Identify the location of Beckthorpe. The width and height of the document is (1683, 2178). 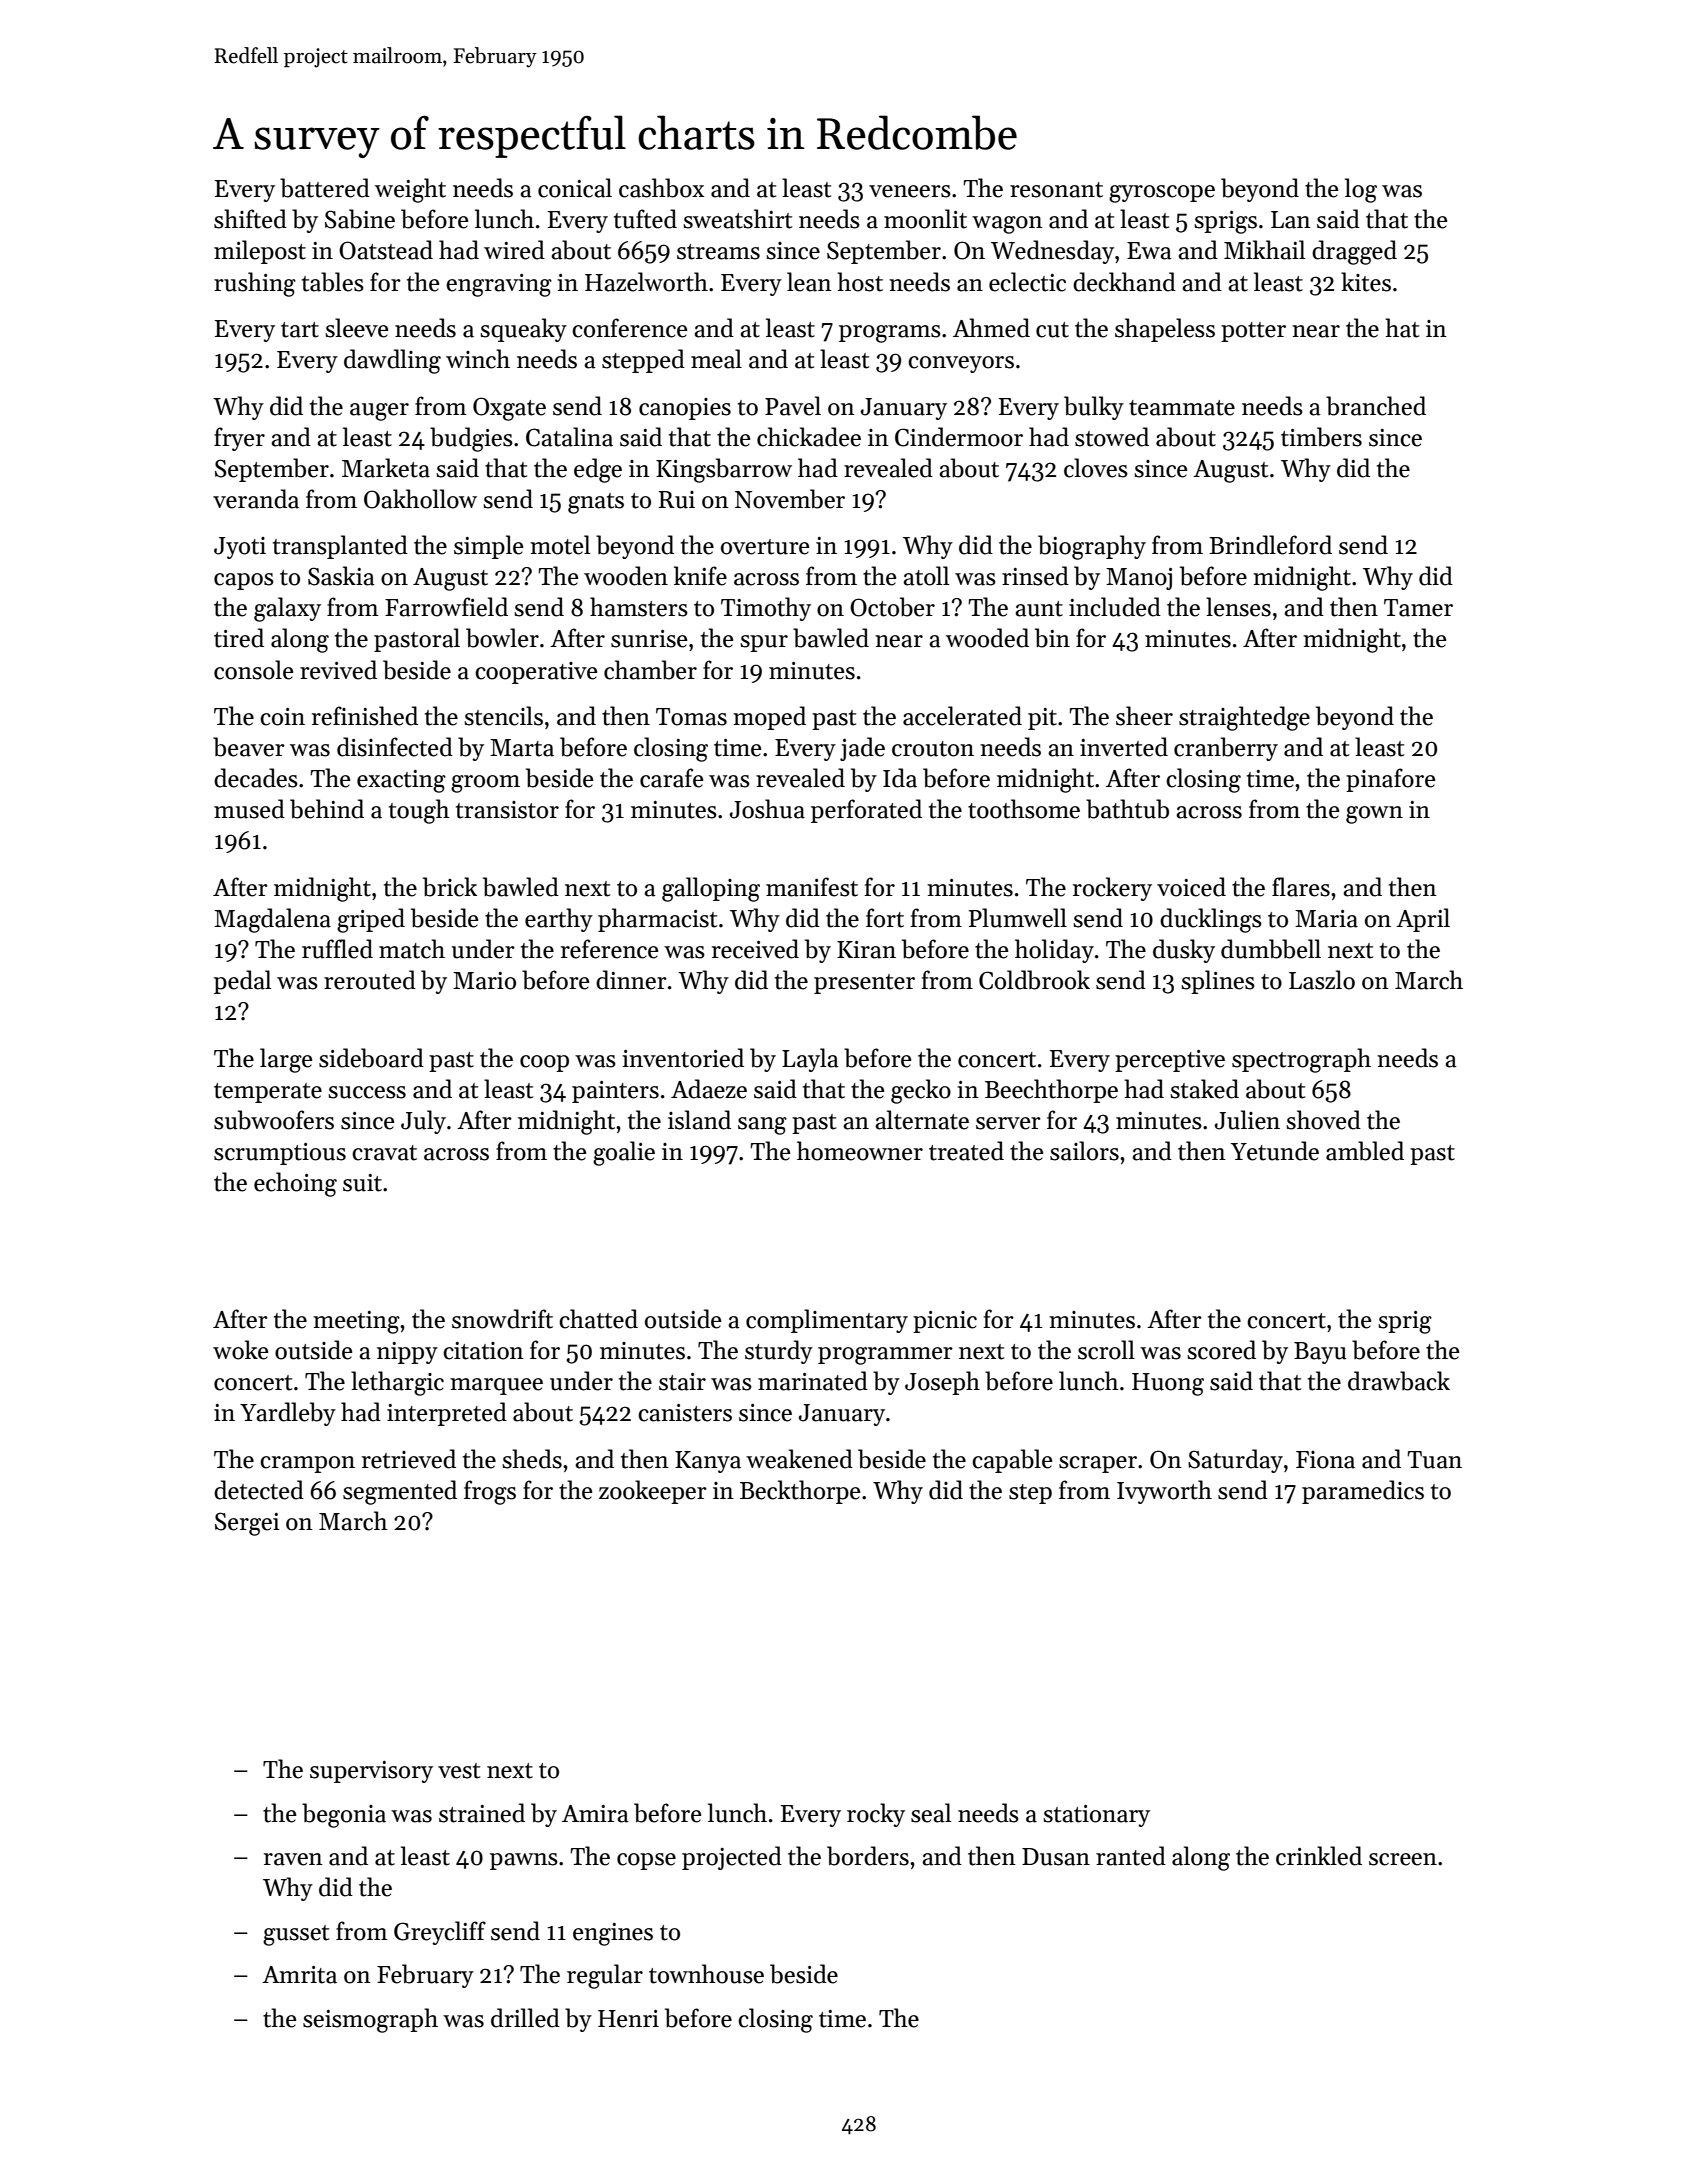
(800, 1492).
